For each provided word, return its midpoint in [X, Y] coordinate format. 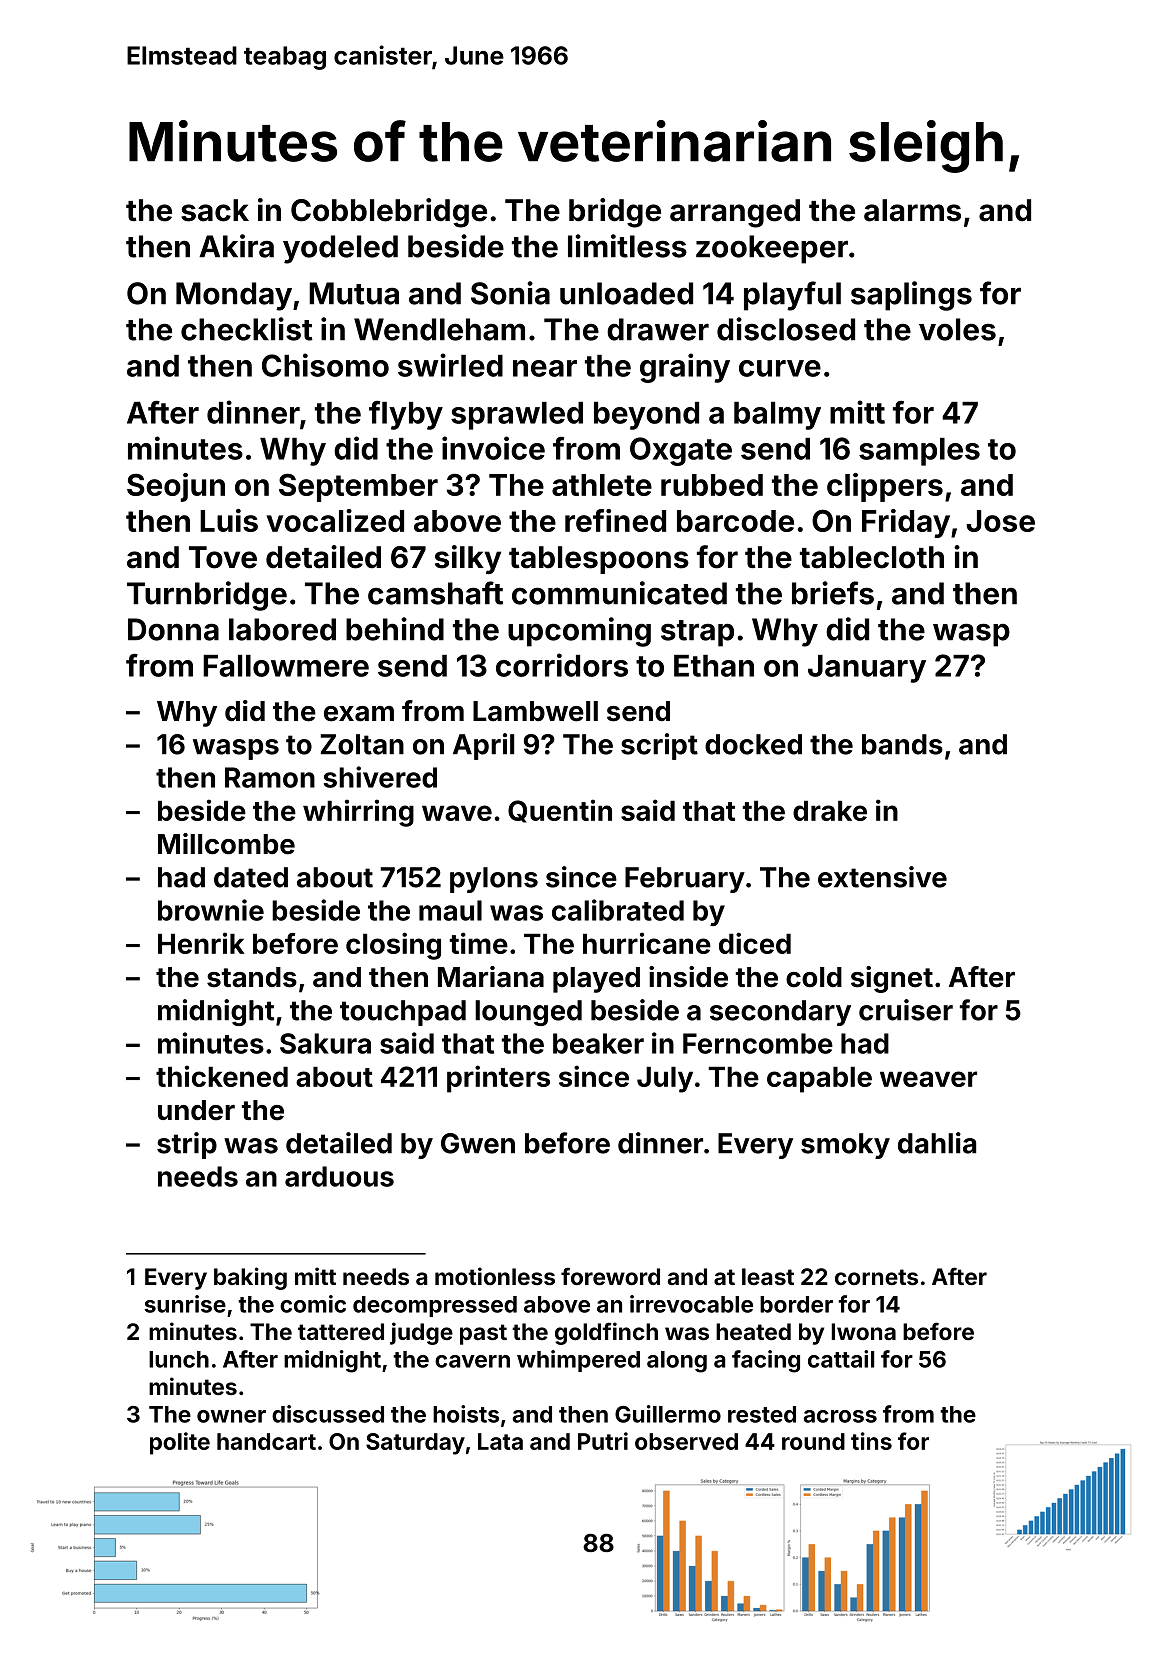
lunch [179, 1359]
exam [359, 714]
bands [902, 744]
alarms [912, 210]
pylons [494, 880]
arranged [735, 213]
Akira [236, 246]
